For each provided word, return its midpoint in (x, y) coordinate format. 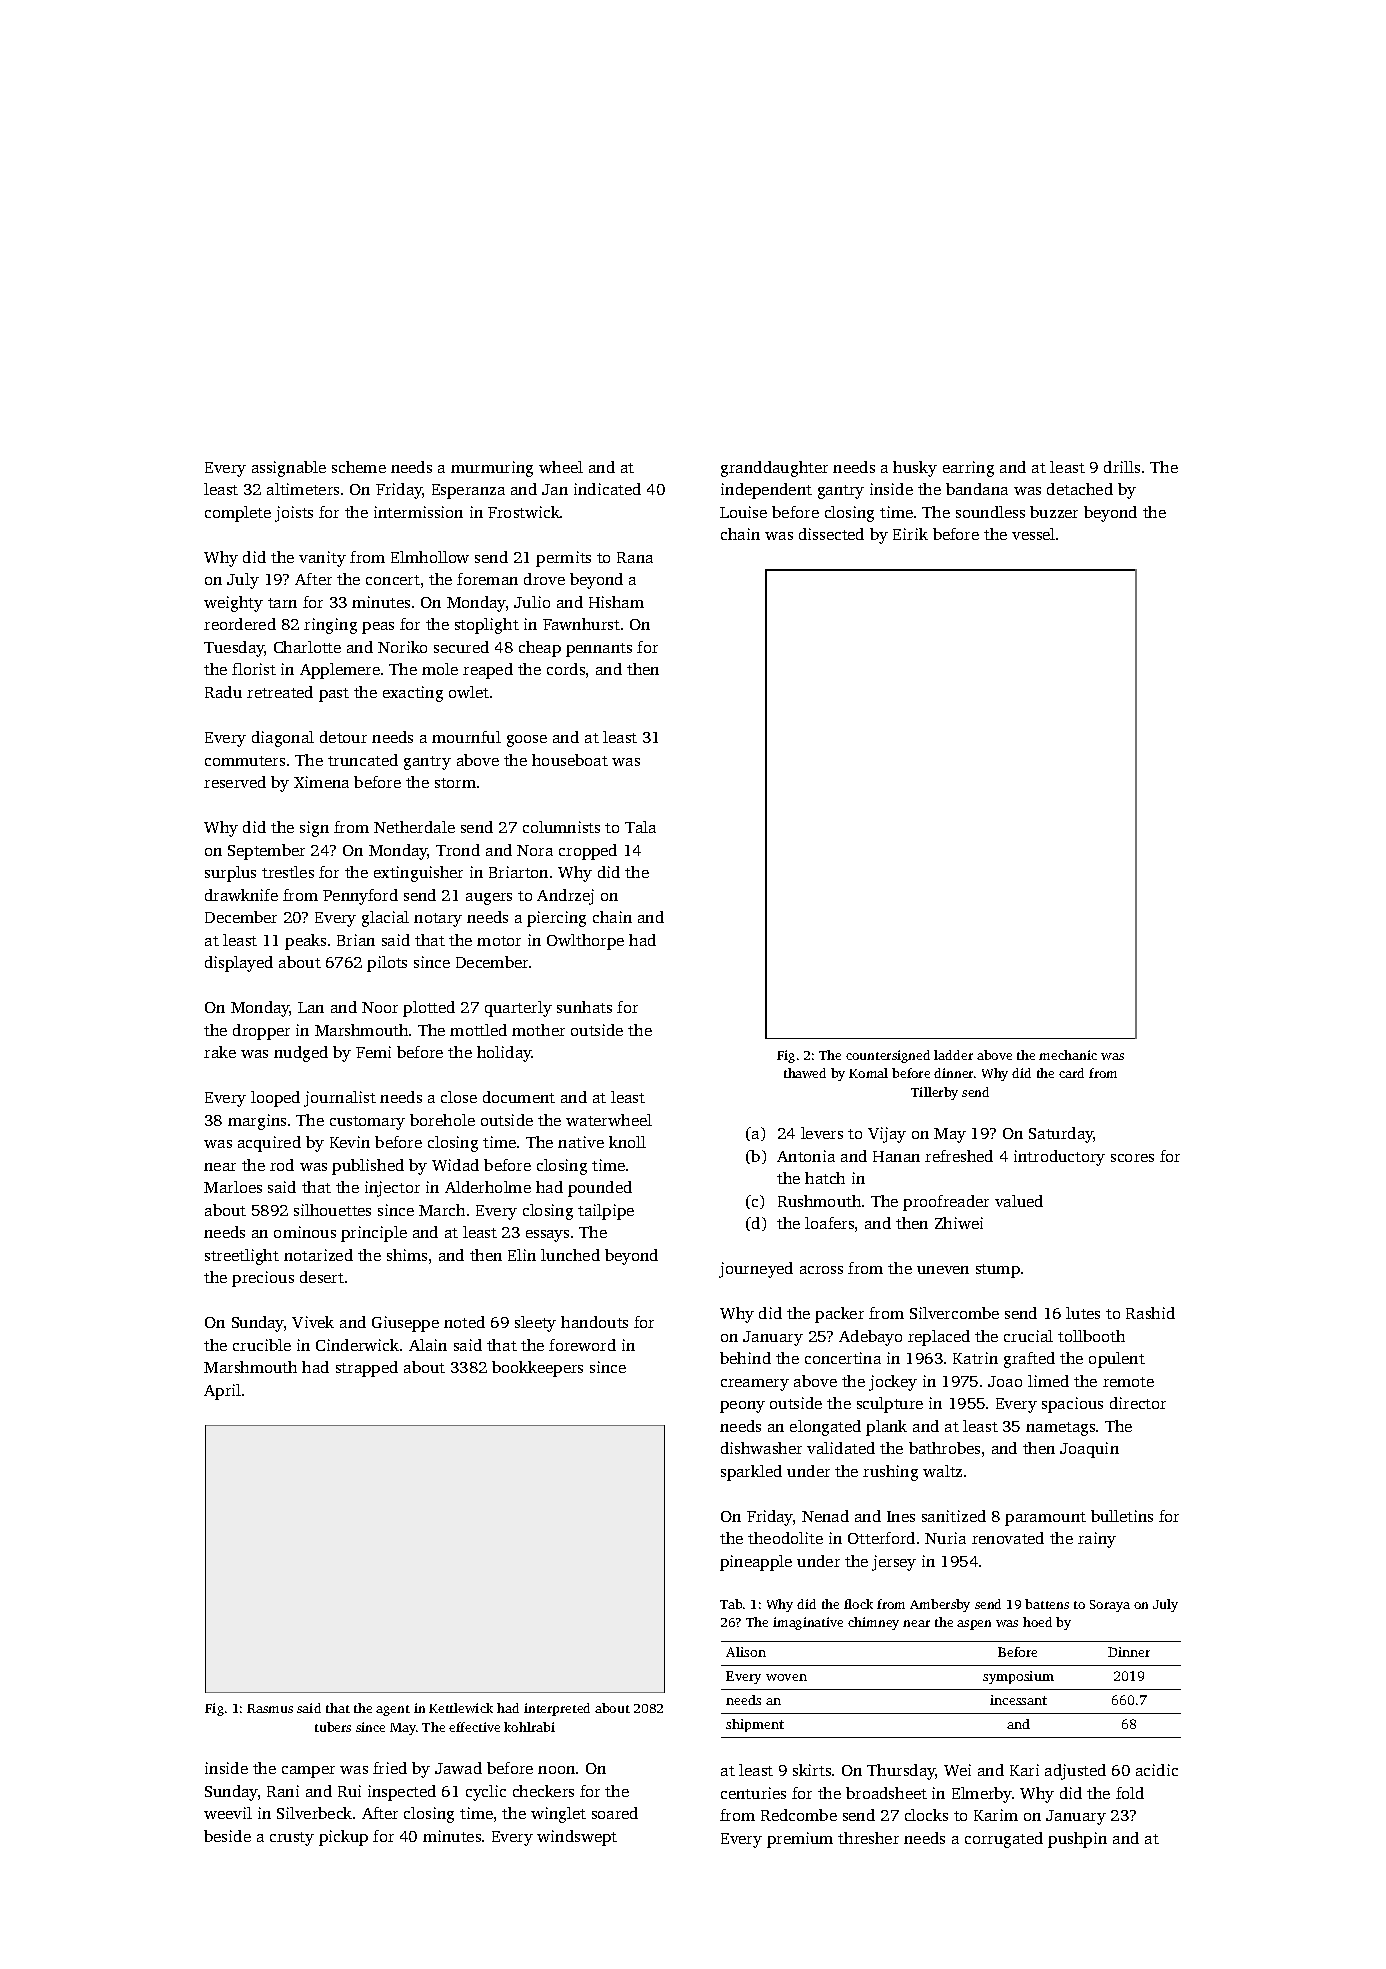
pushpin (1077, 1840)
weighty (233, 604)
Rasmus (270, 1708)
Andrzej (565, 897)
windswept (577, 1838)
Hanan (896, 1156)
